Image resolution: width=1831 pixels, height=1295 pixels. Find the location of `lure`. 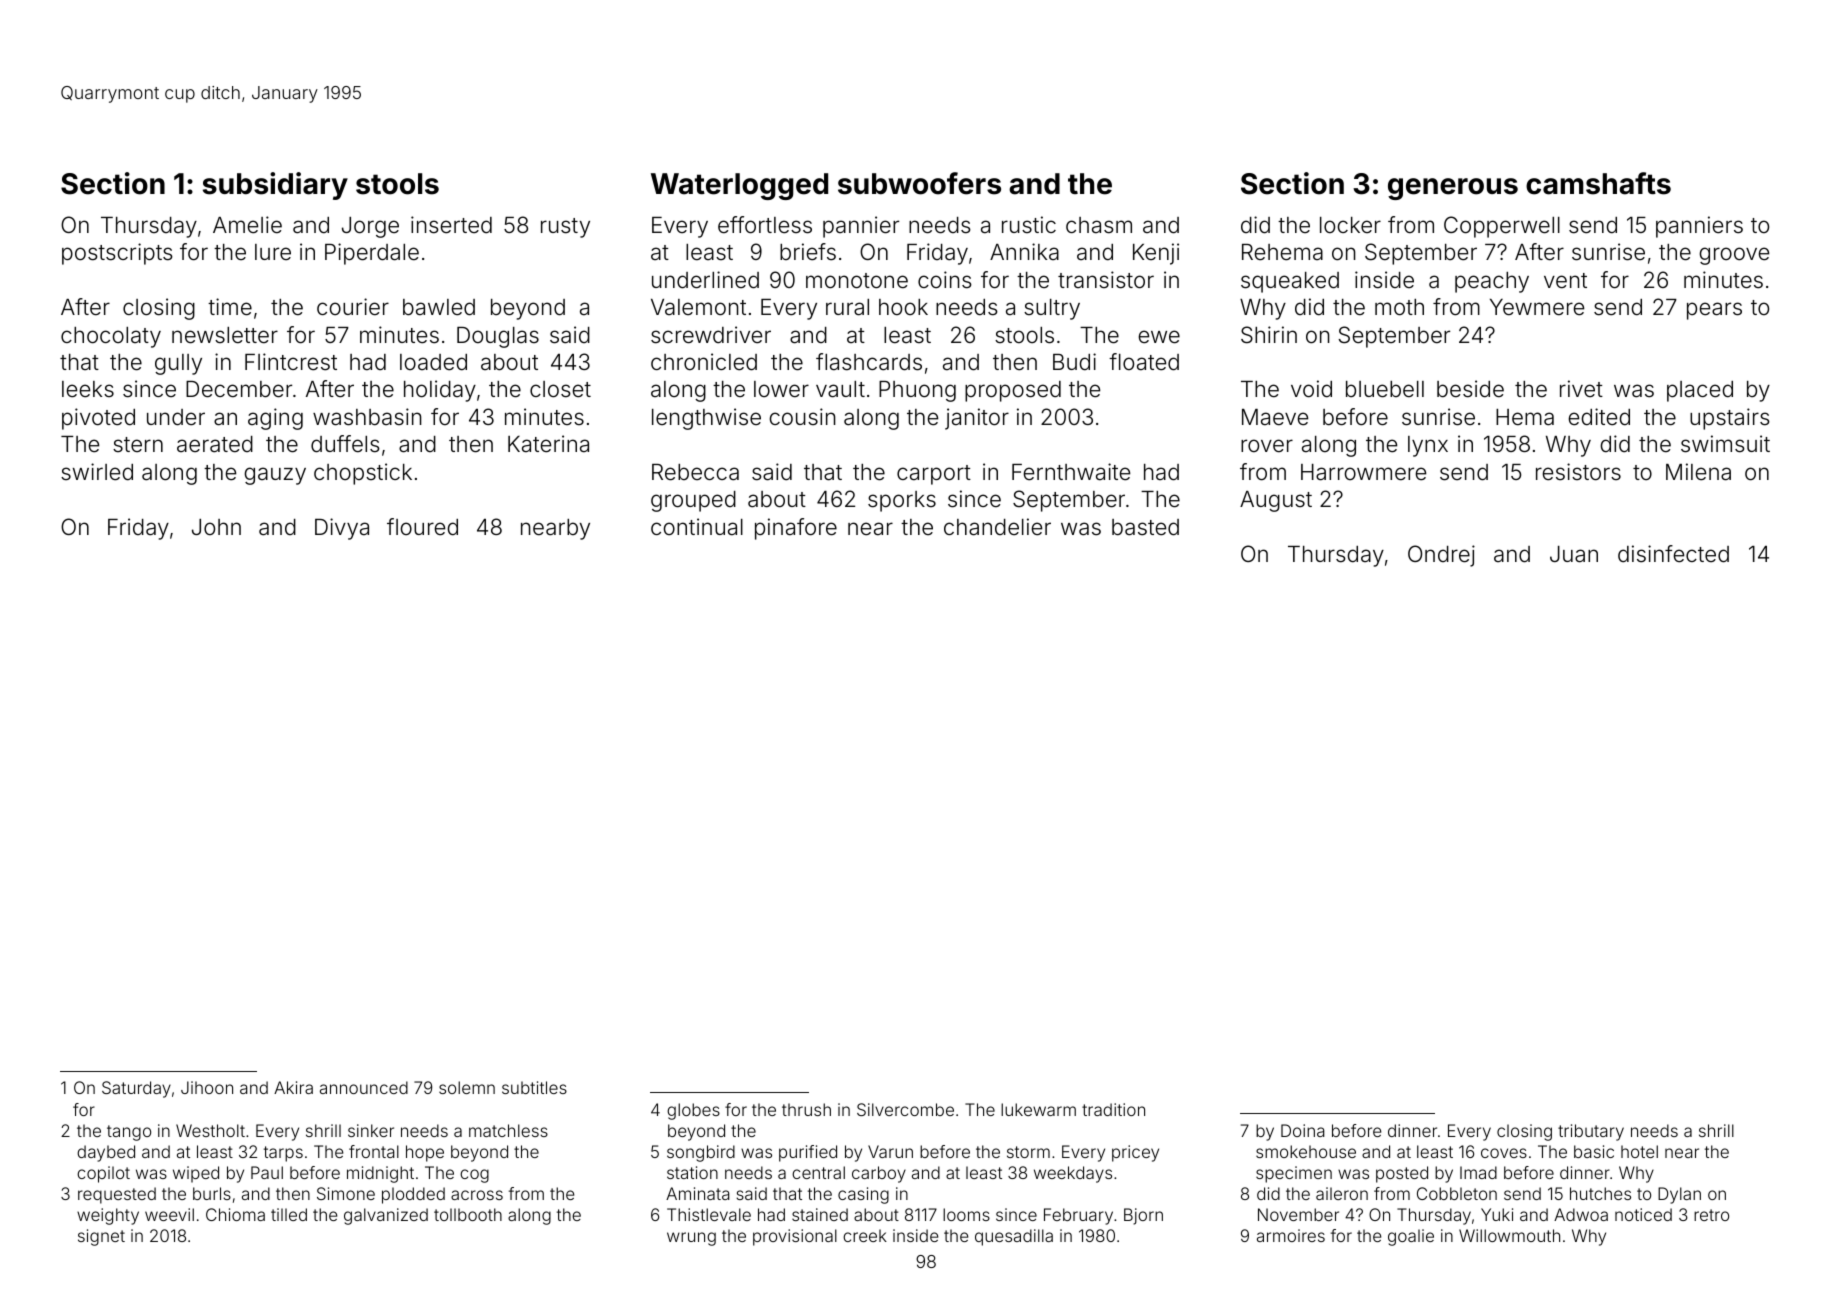

lure is located at coordinates (273, 252).
